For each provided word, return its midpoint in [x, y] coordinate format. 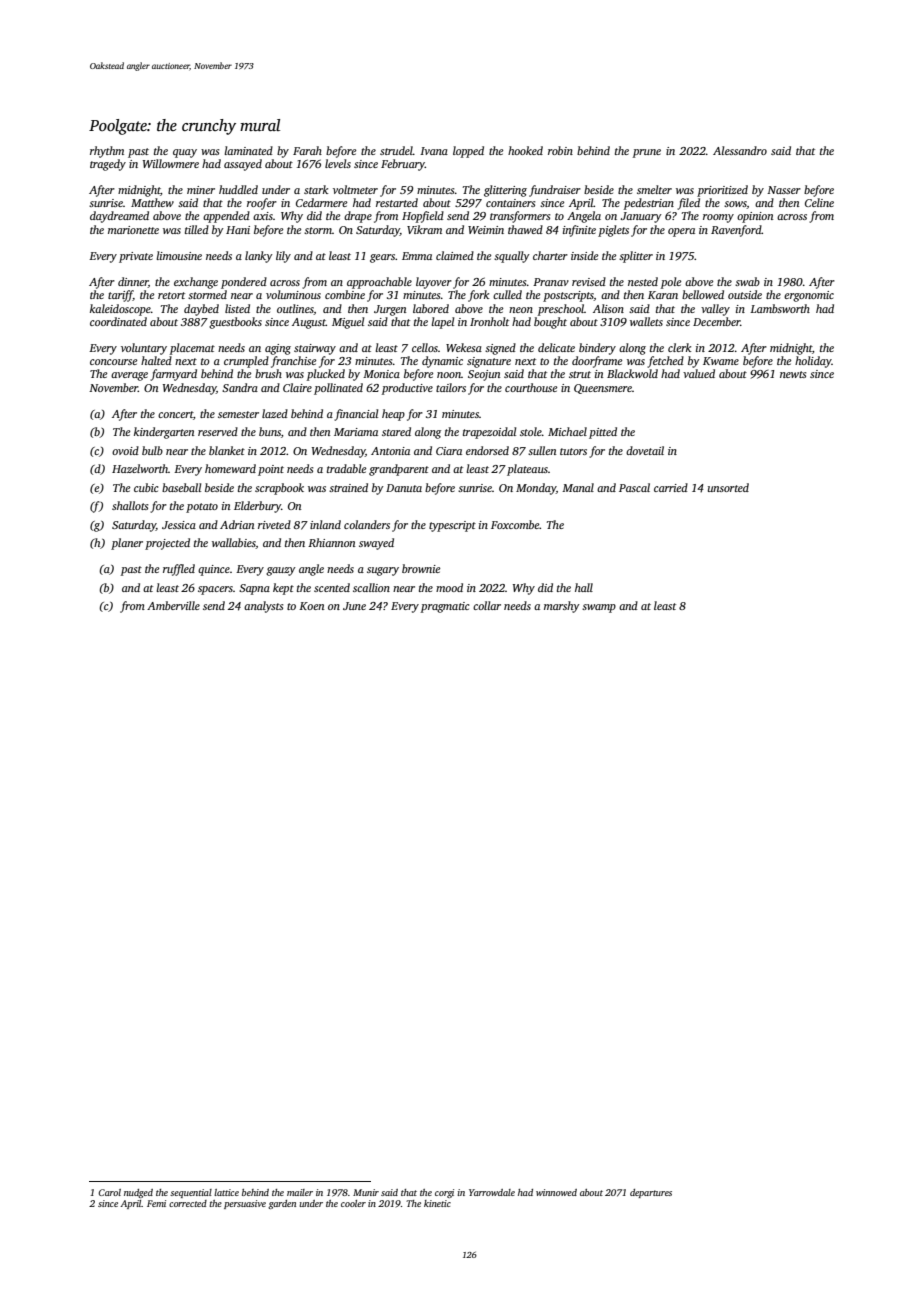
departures [651, 1193]
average [129, 376]
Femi [156, 1203]
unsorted [728, 487]
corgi [444, 1193]
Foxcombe [515, 524]
